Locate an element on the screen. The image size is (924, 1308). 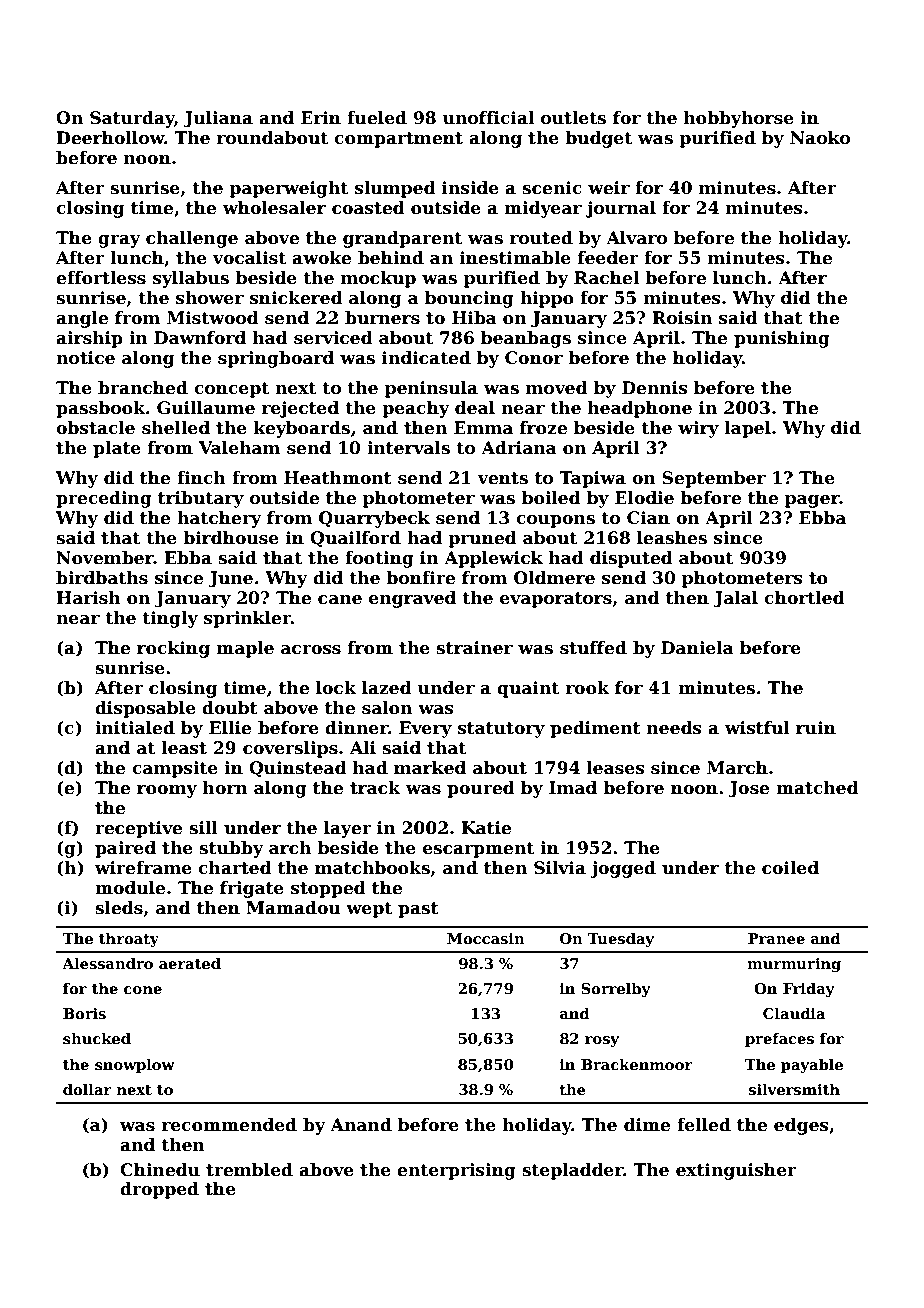
journal is located at coordinates (621, 209).
